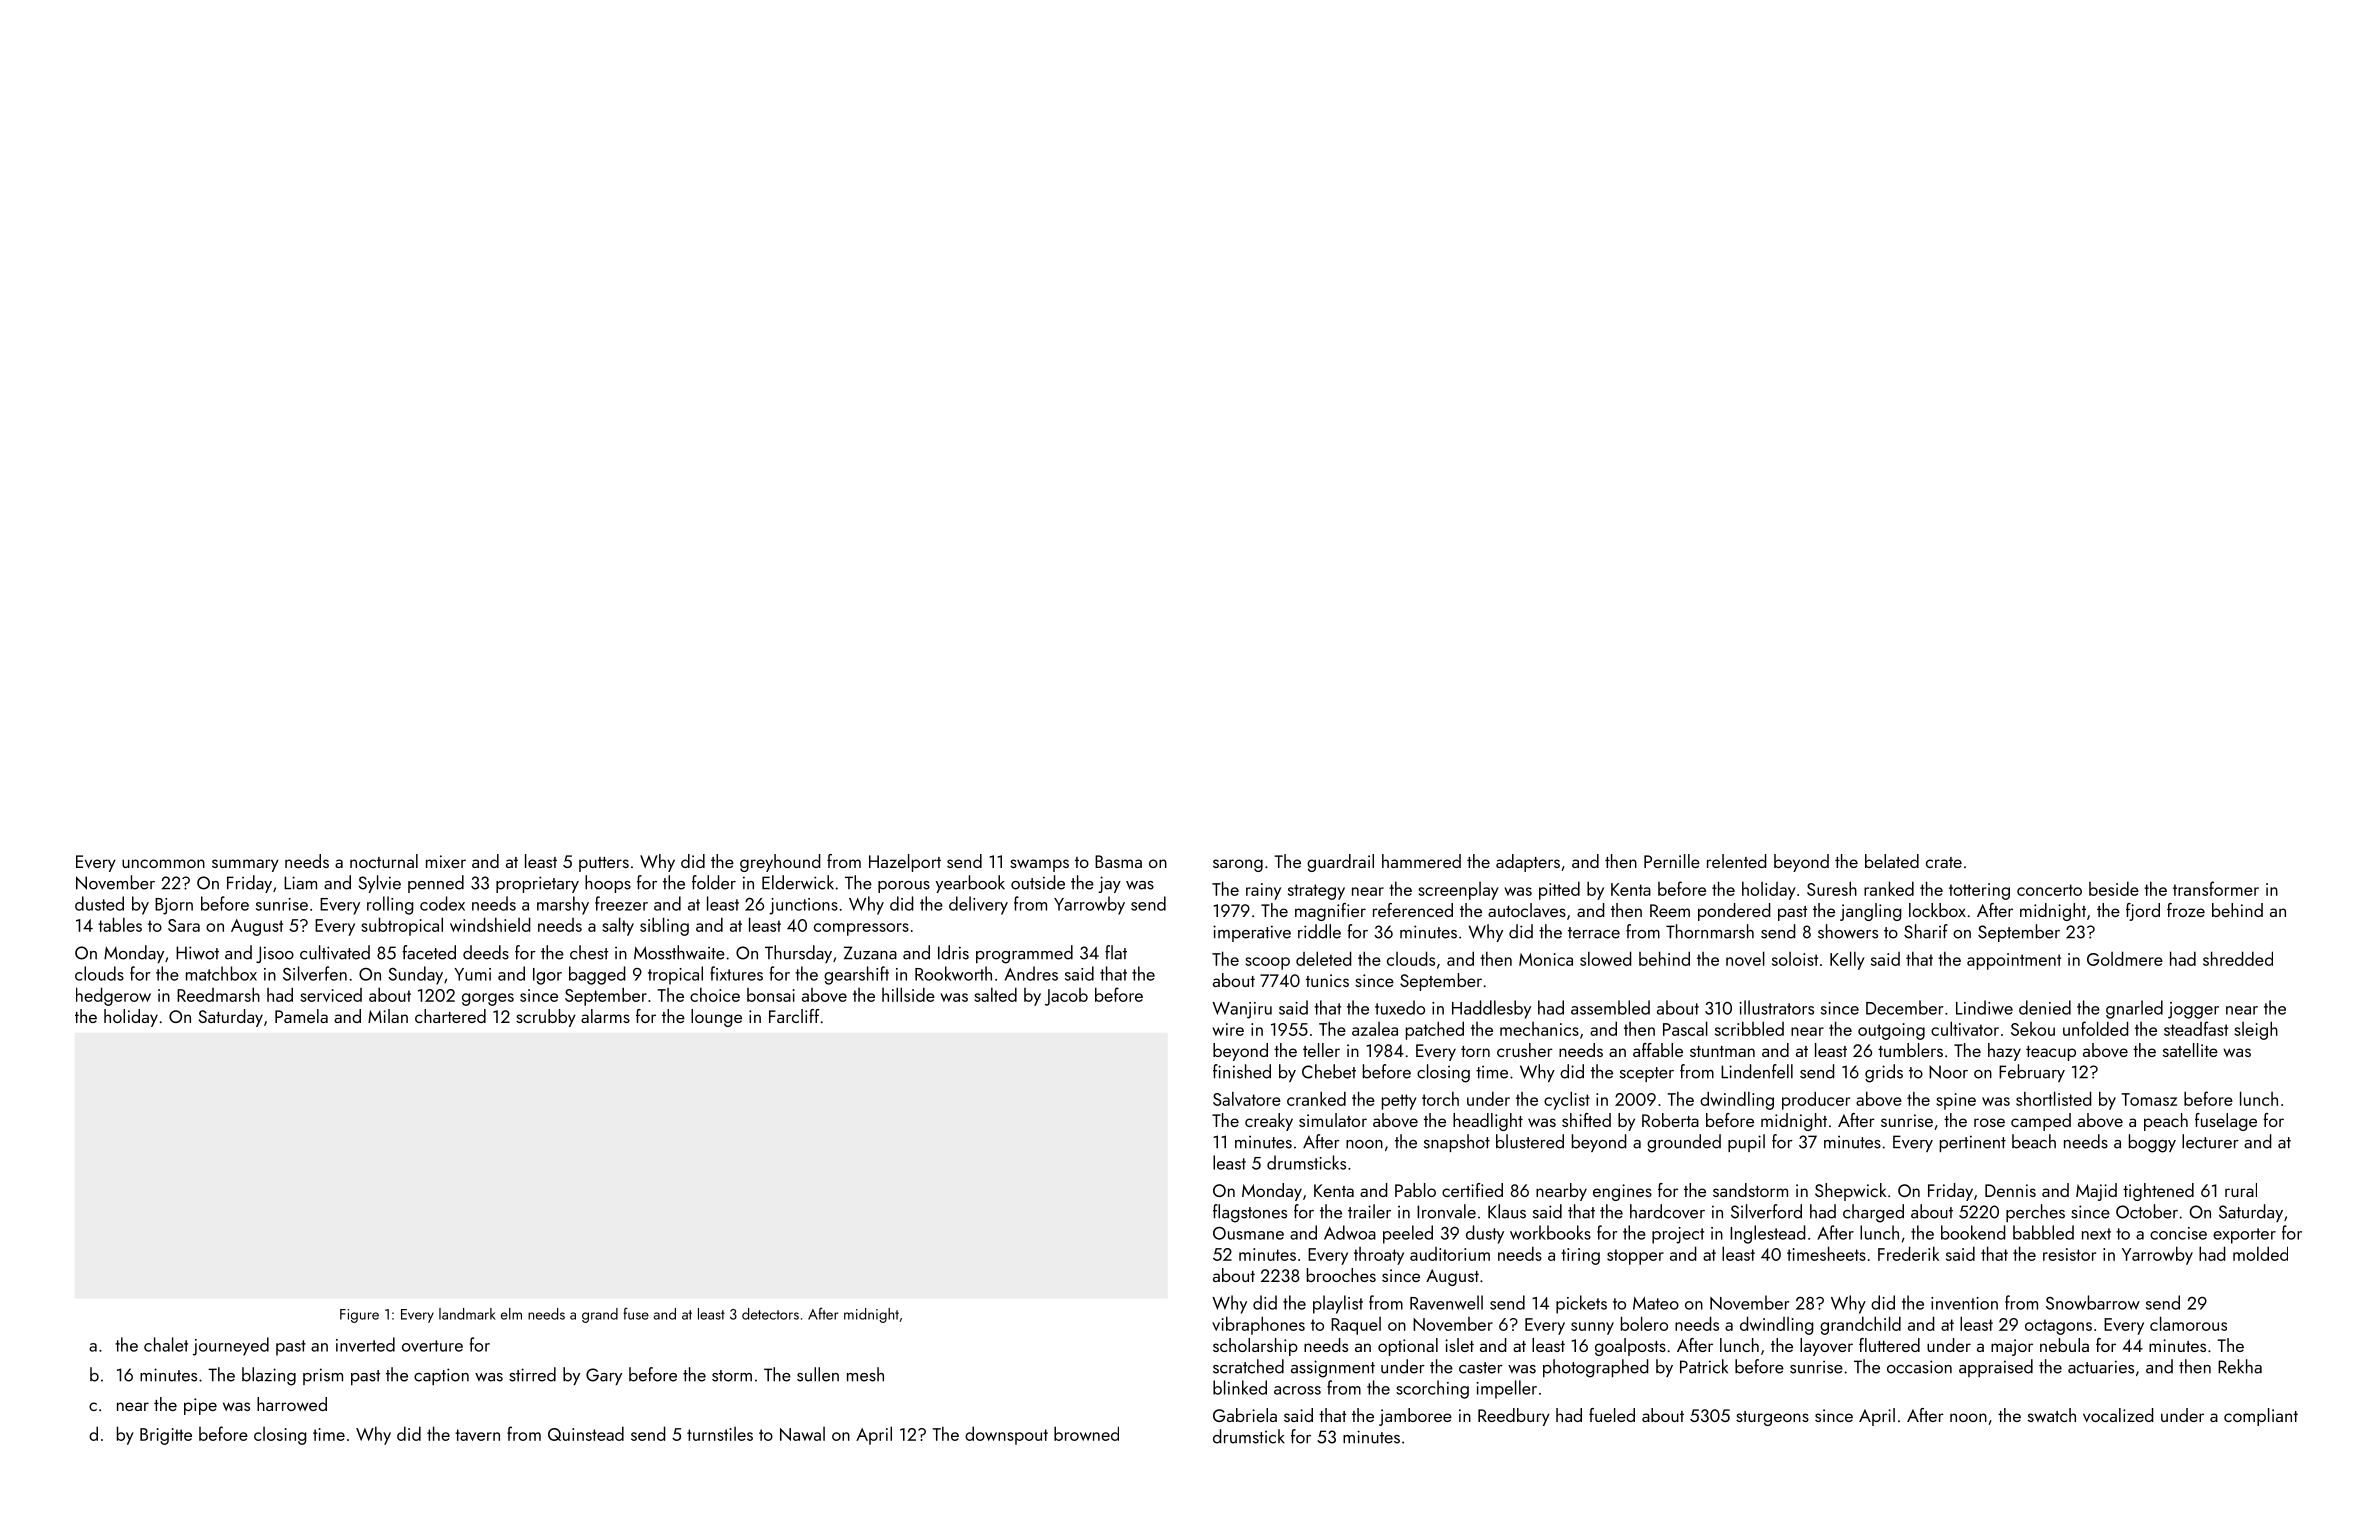 The image size is (2380, 1540). I want to click on hammered, so click(1421, 861).
